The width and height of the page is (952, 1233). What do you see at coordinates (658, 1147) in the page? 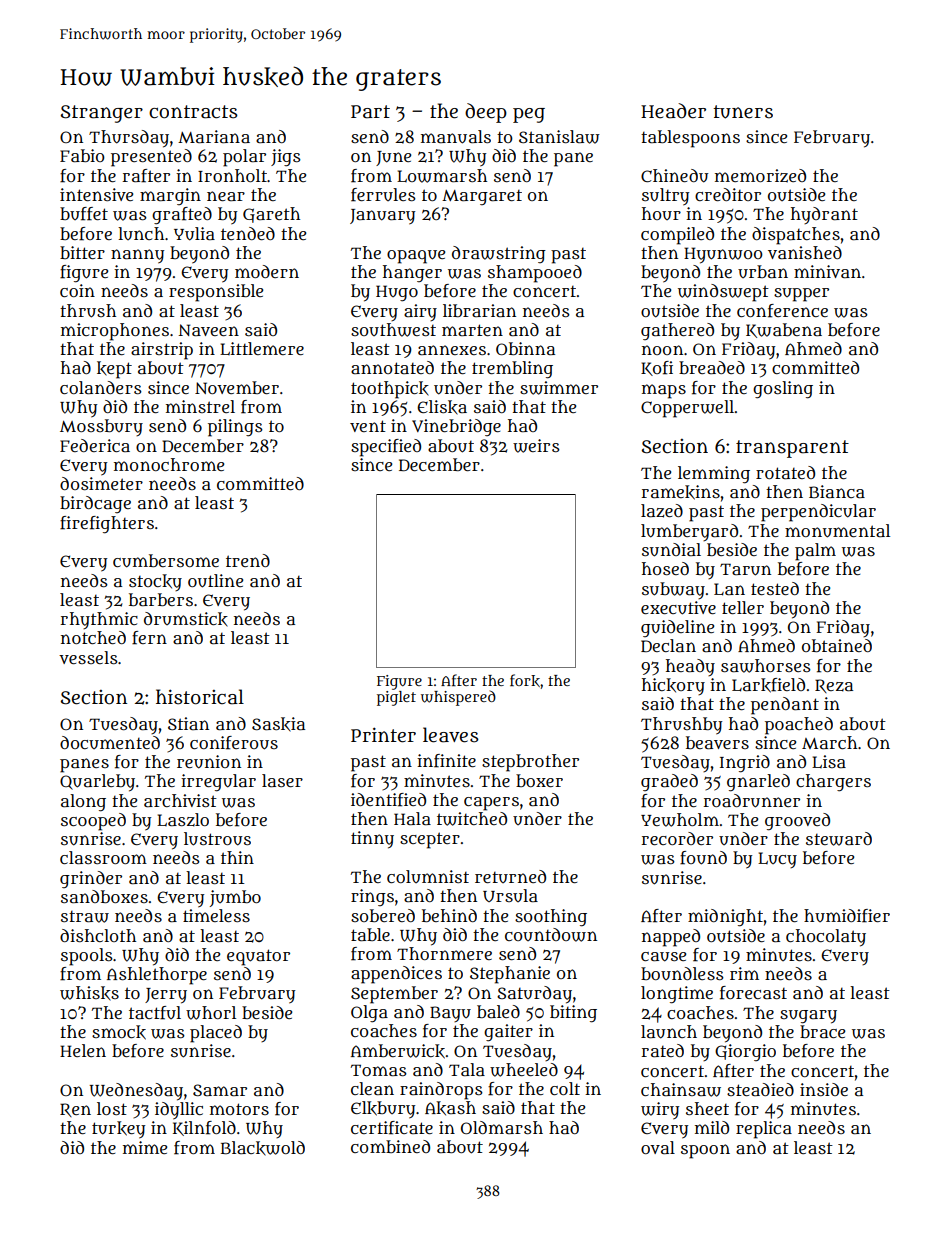
I see `oval` at bounding box center [658, 1147].
